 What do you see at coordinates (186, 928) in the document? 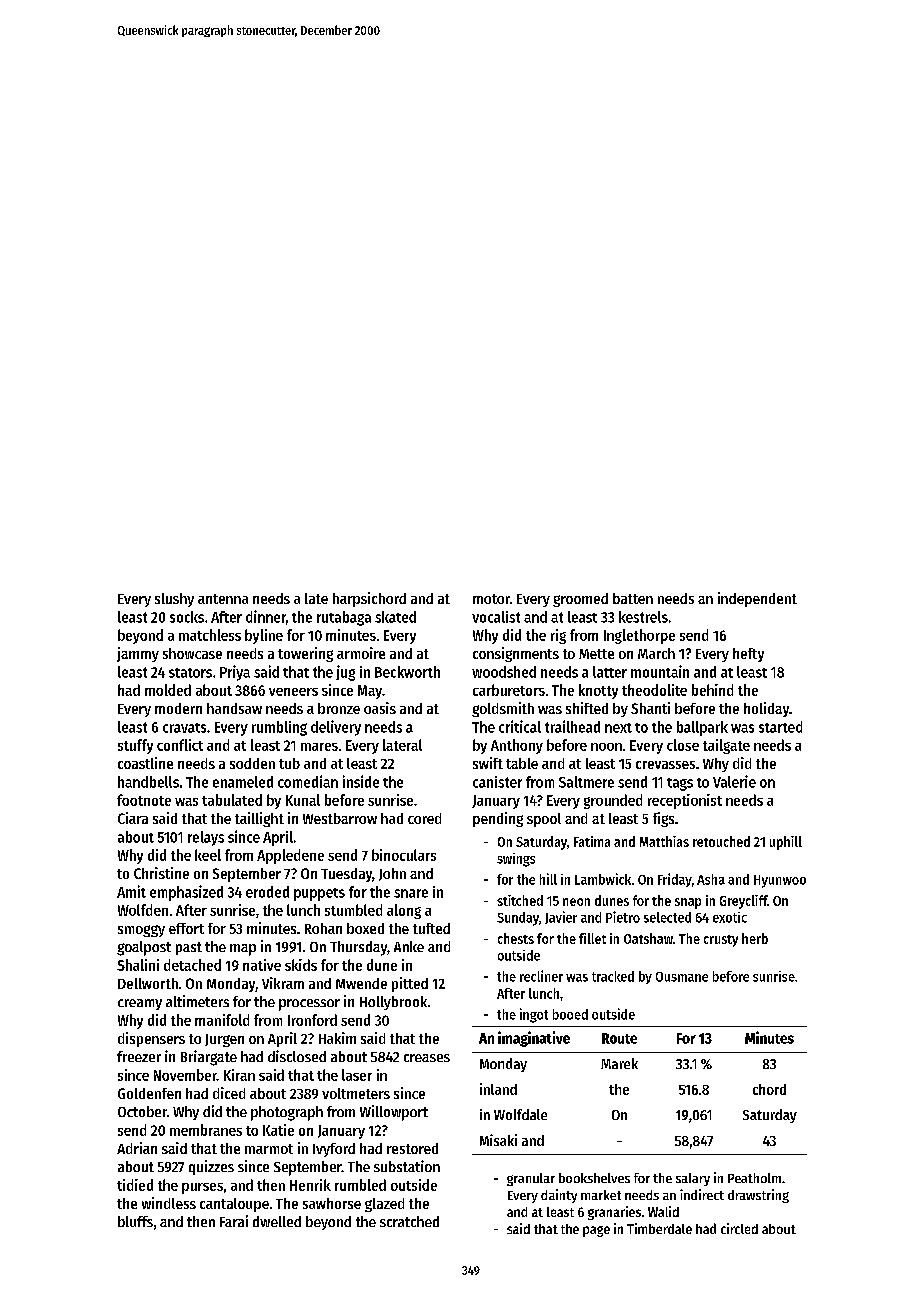
I see `effort` at bounding box center [186, 928].
